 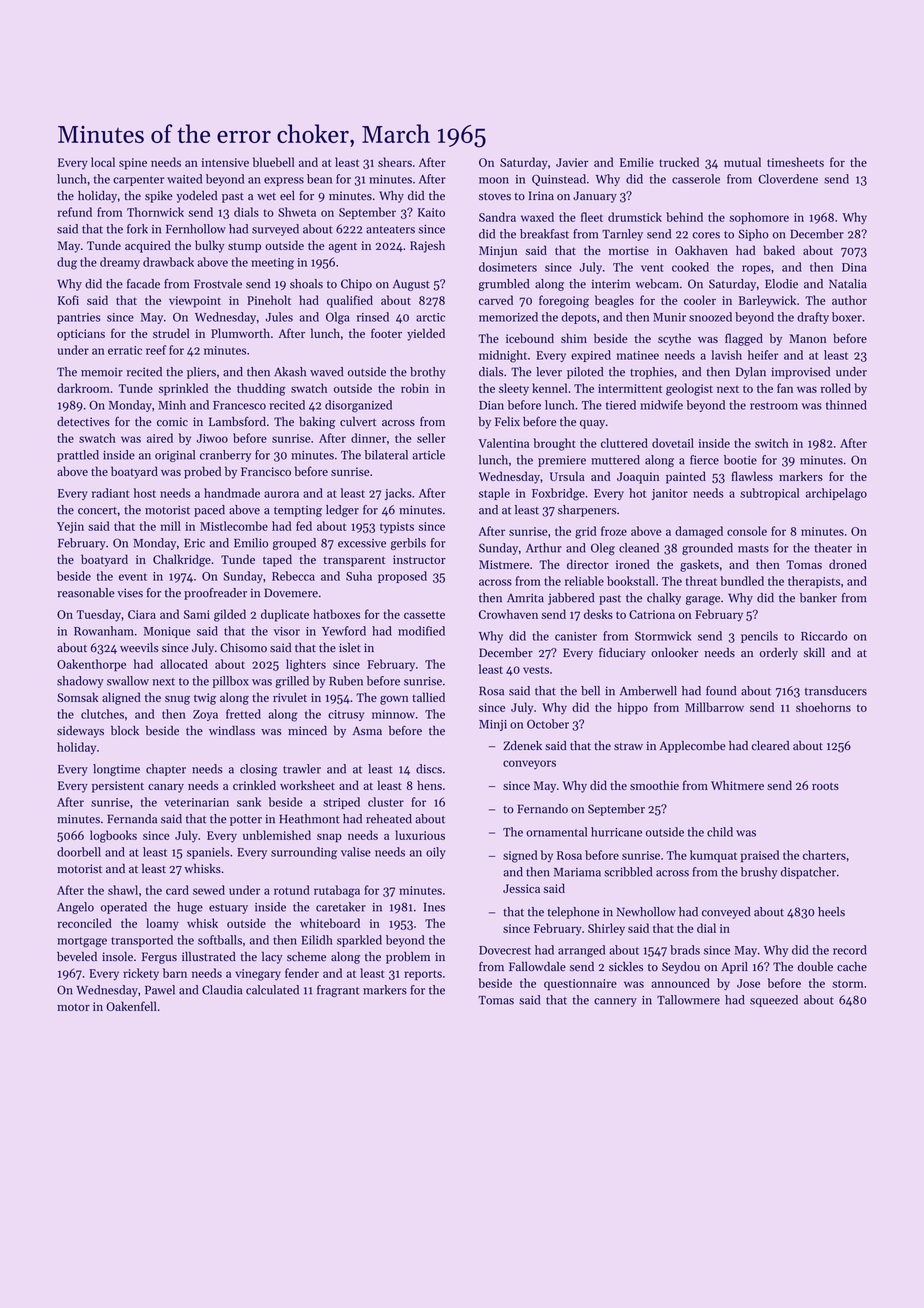 I want to click on prattled, so click(x=78, y=456).
